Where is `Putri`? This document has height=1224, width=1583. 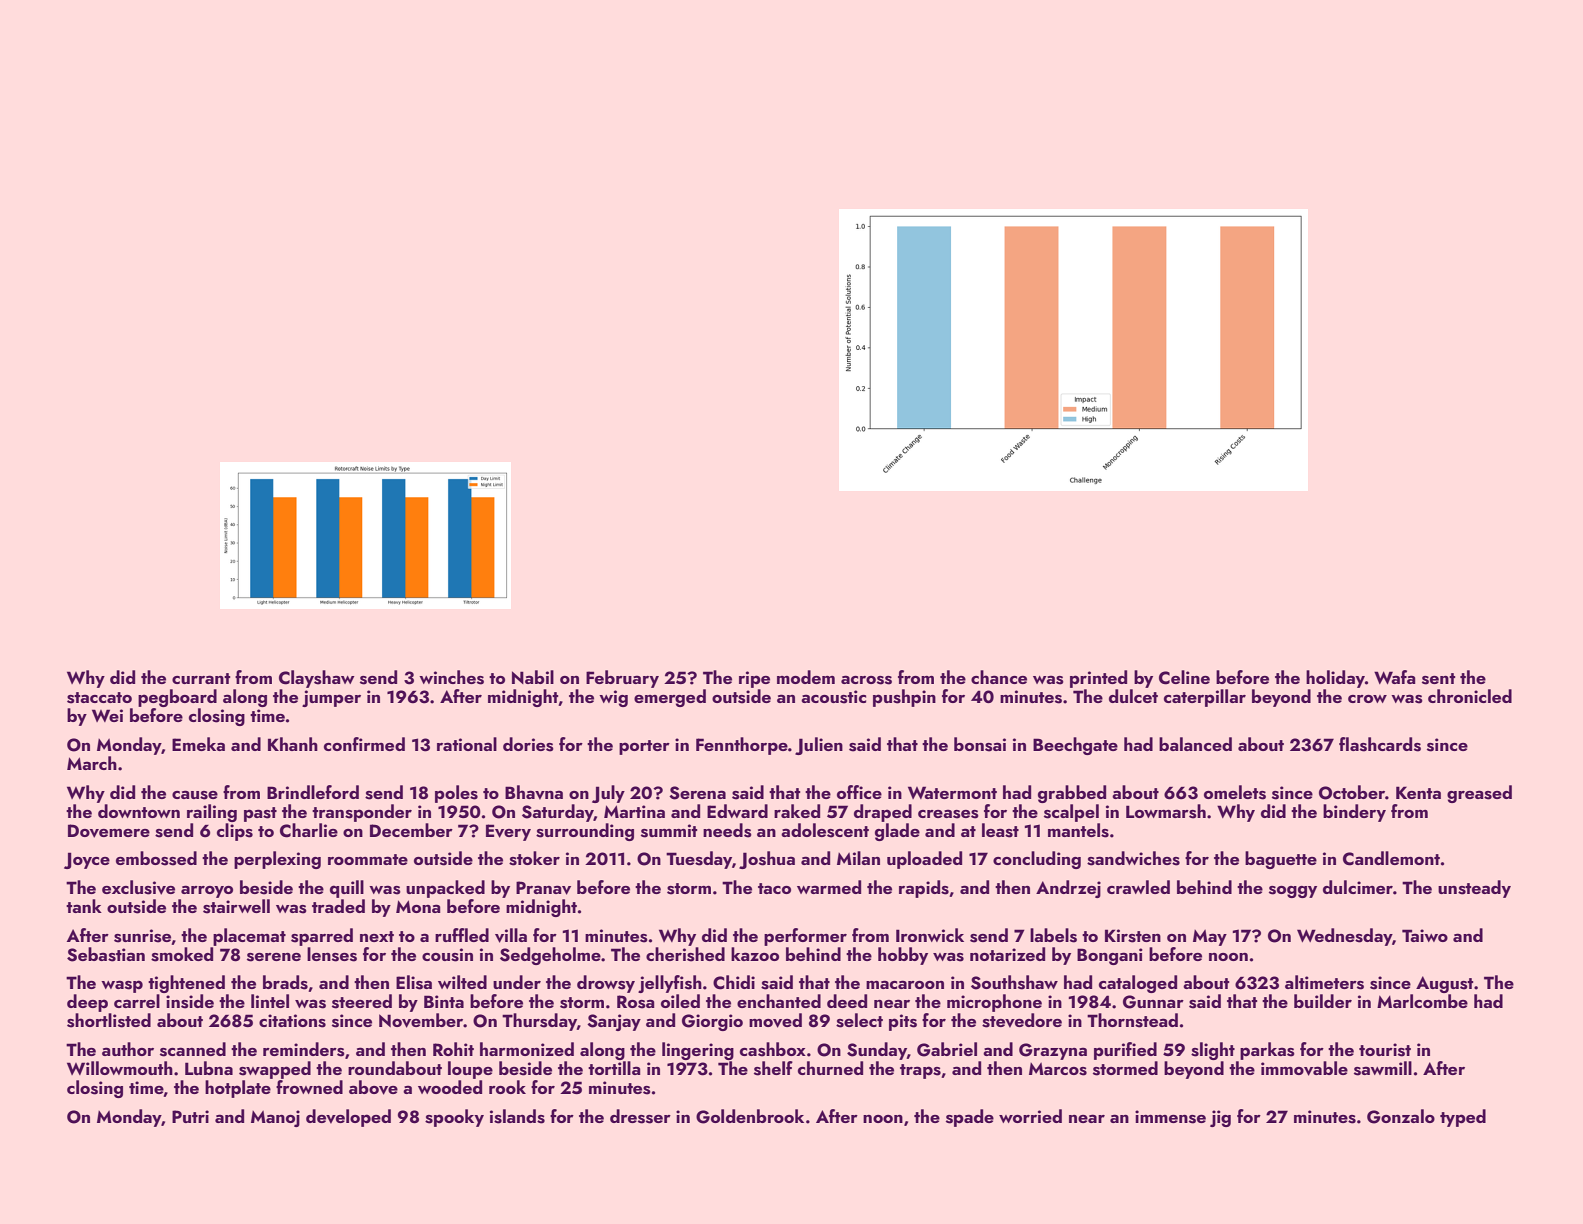 Putri is located at coordinates (190, 1116).
